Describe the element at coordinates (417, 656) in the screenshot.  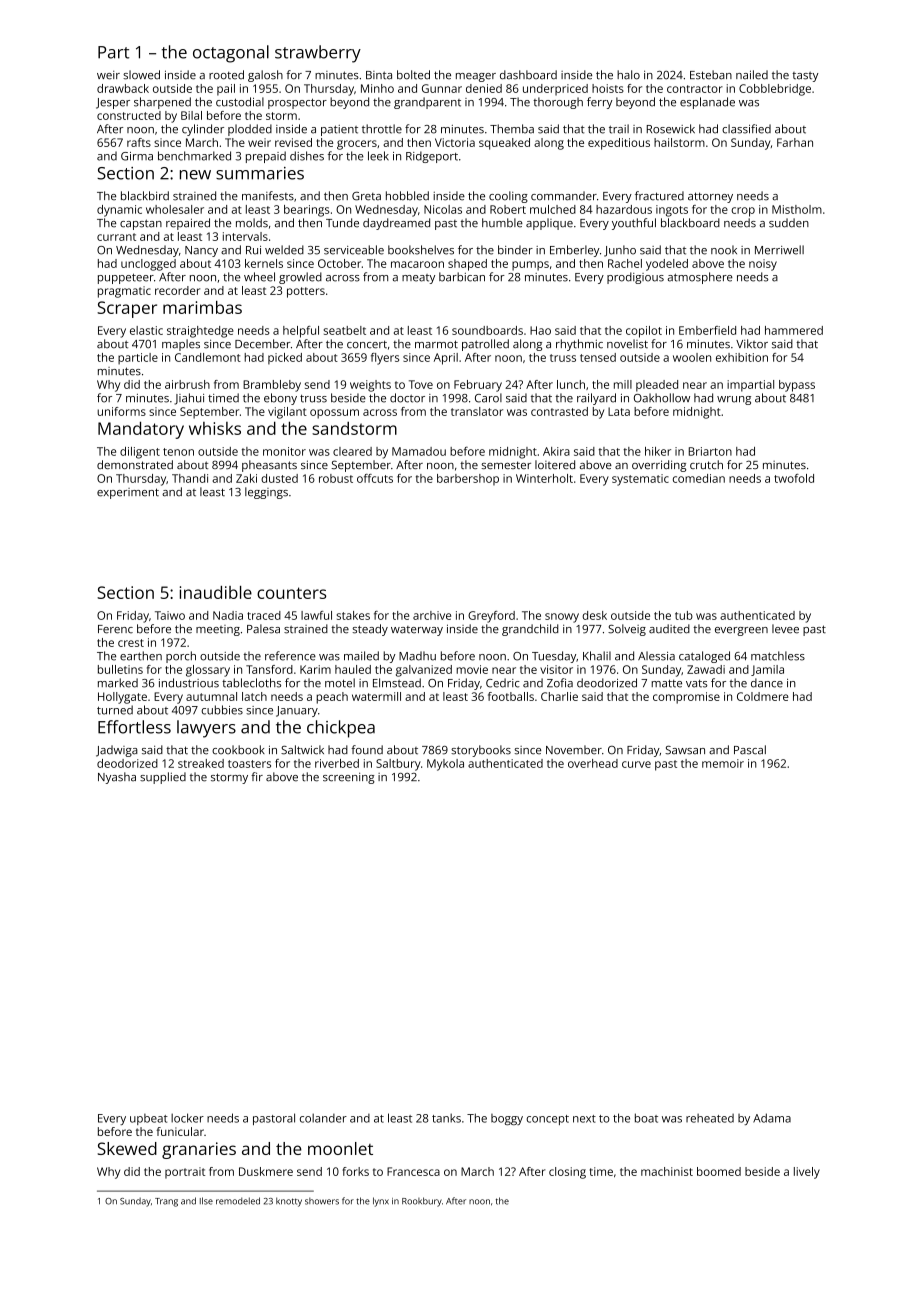
I see `Madhu` at that location.
